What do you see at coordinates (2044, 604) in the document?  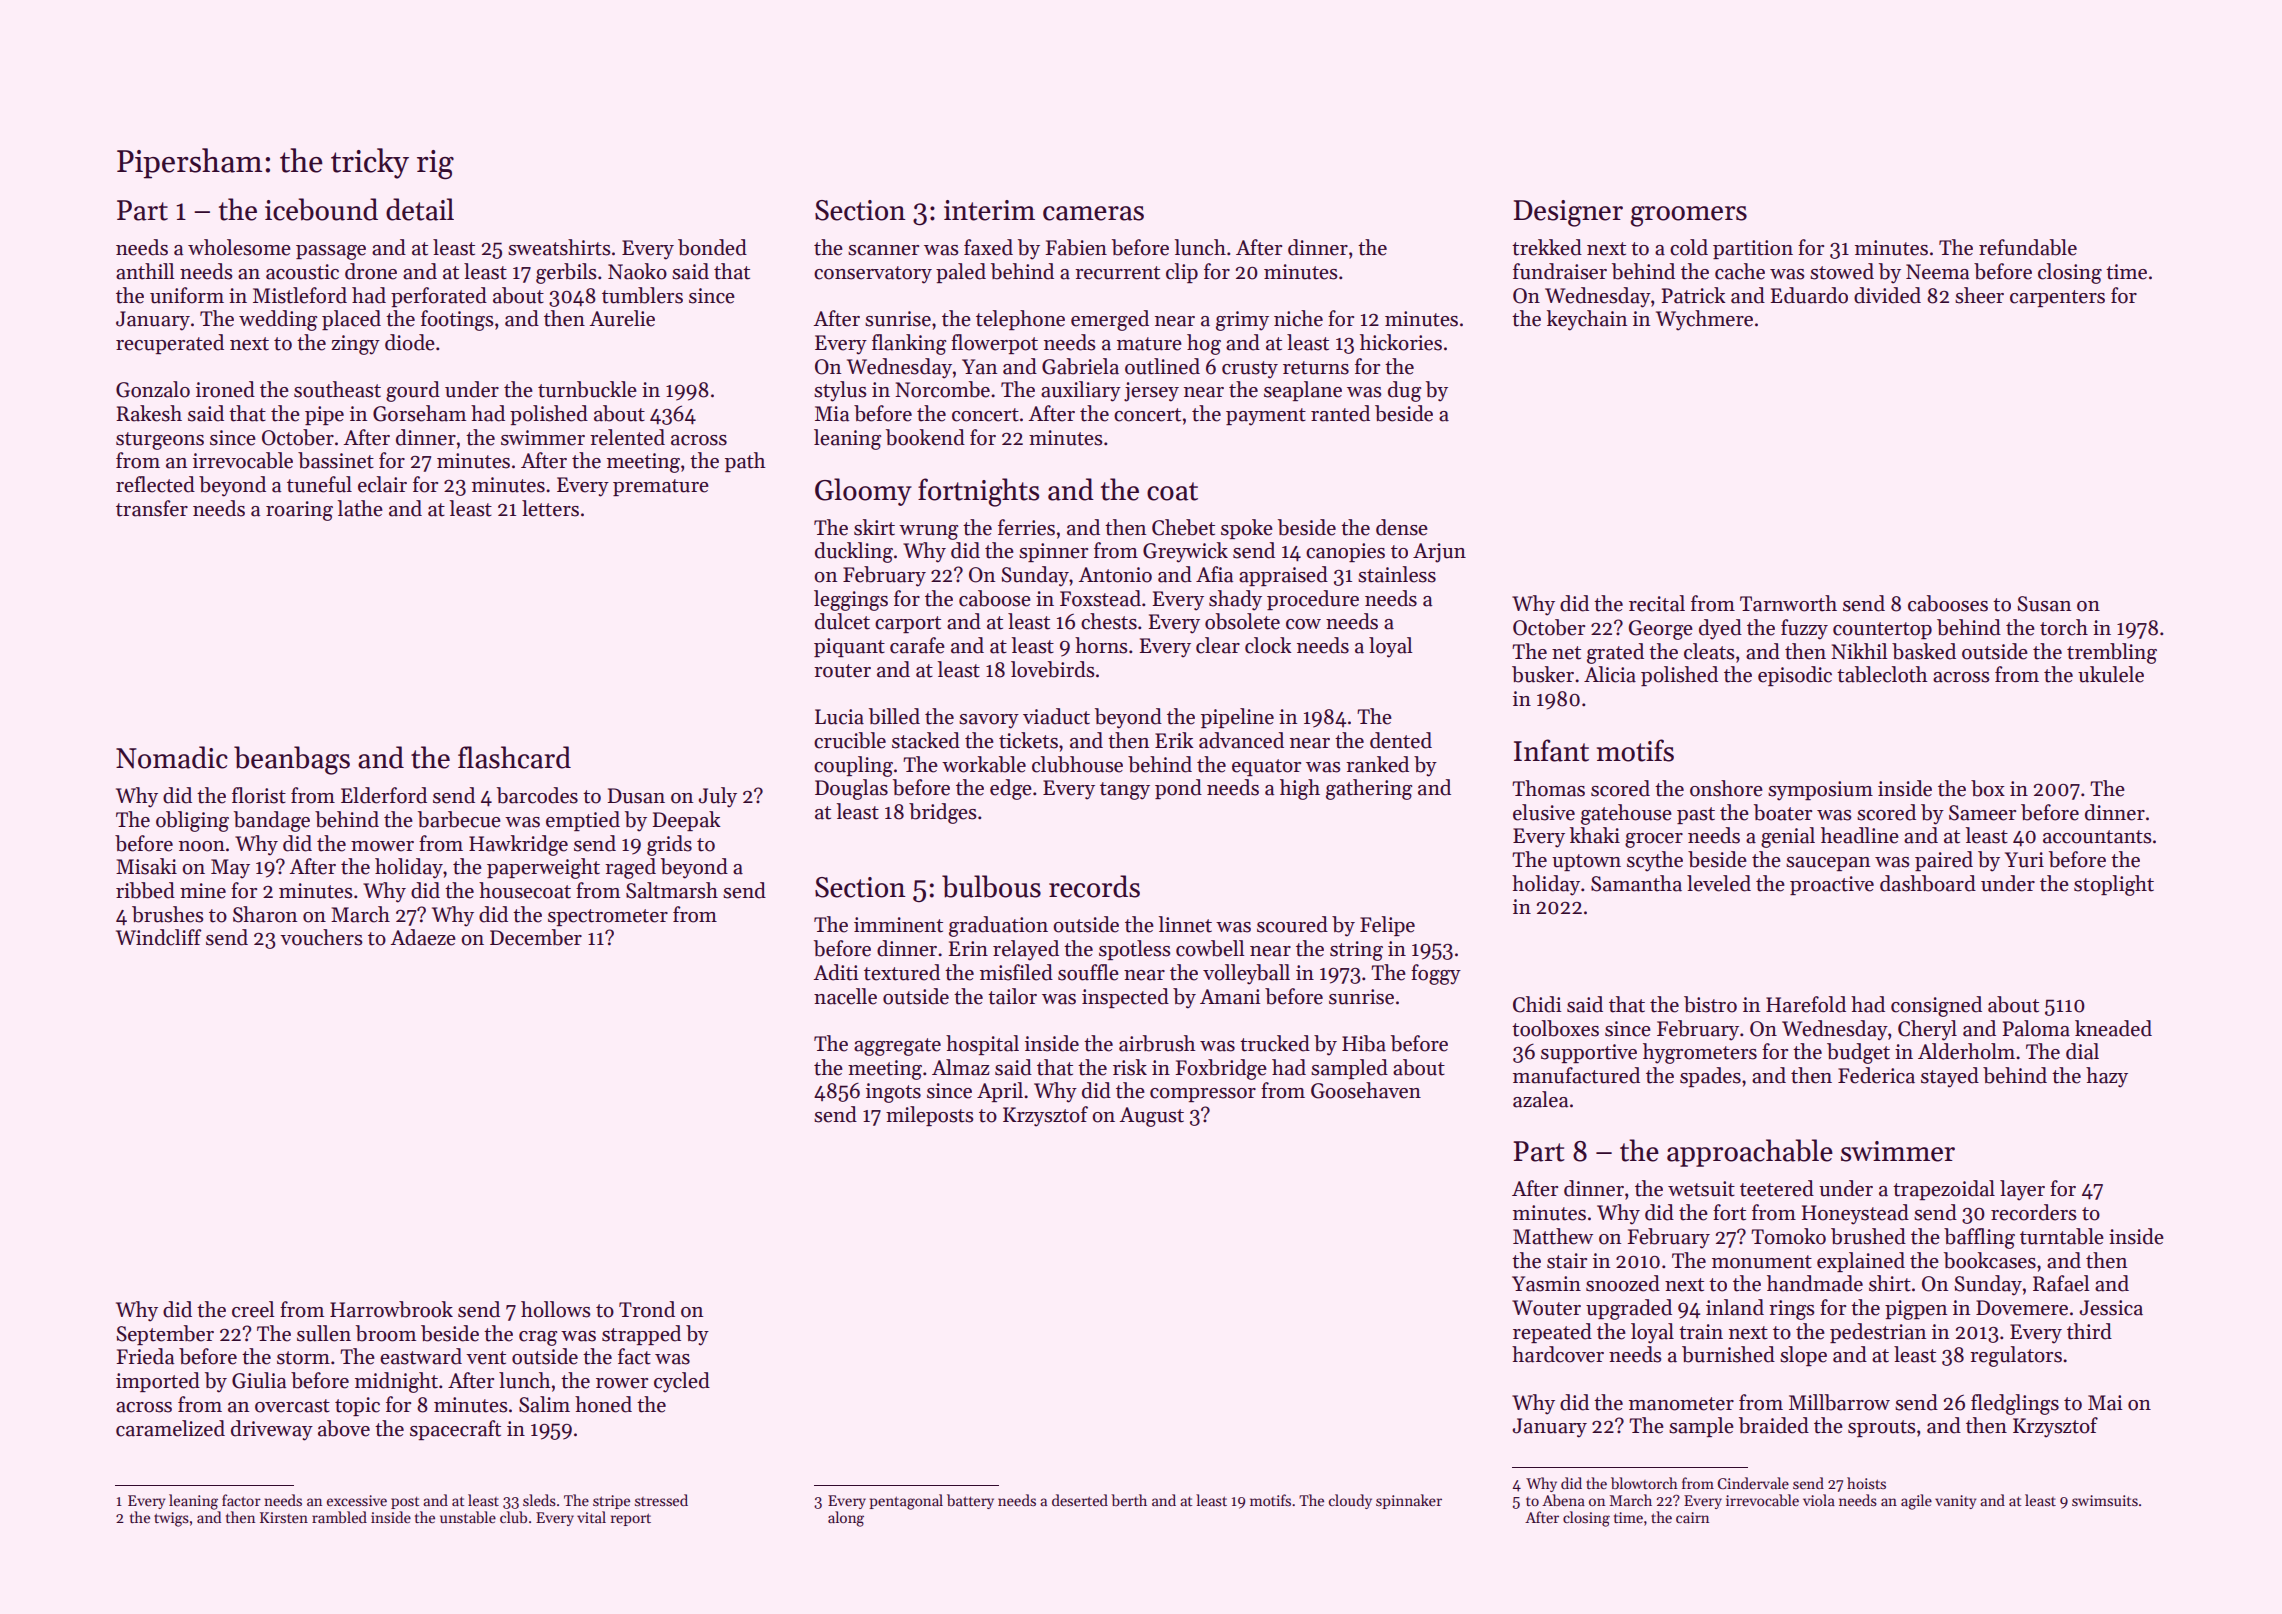 I see `Susan` at bounding box center [2044, 604].
